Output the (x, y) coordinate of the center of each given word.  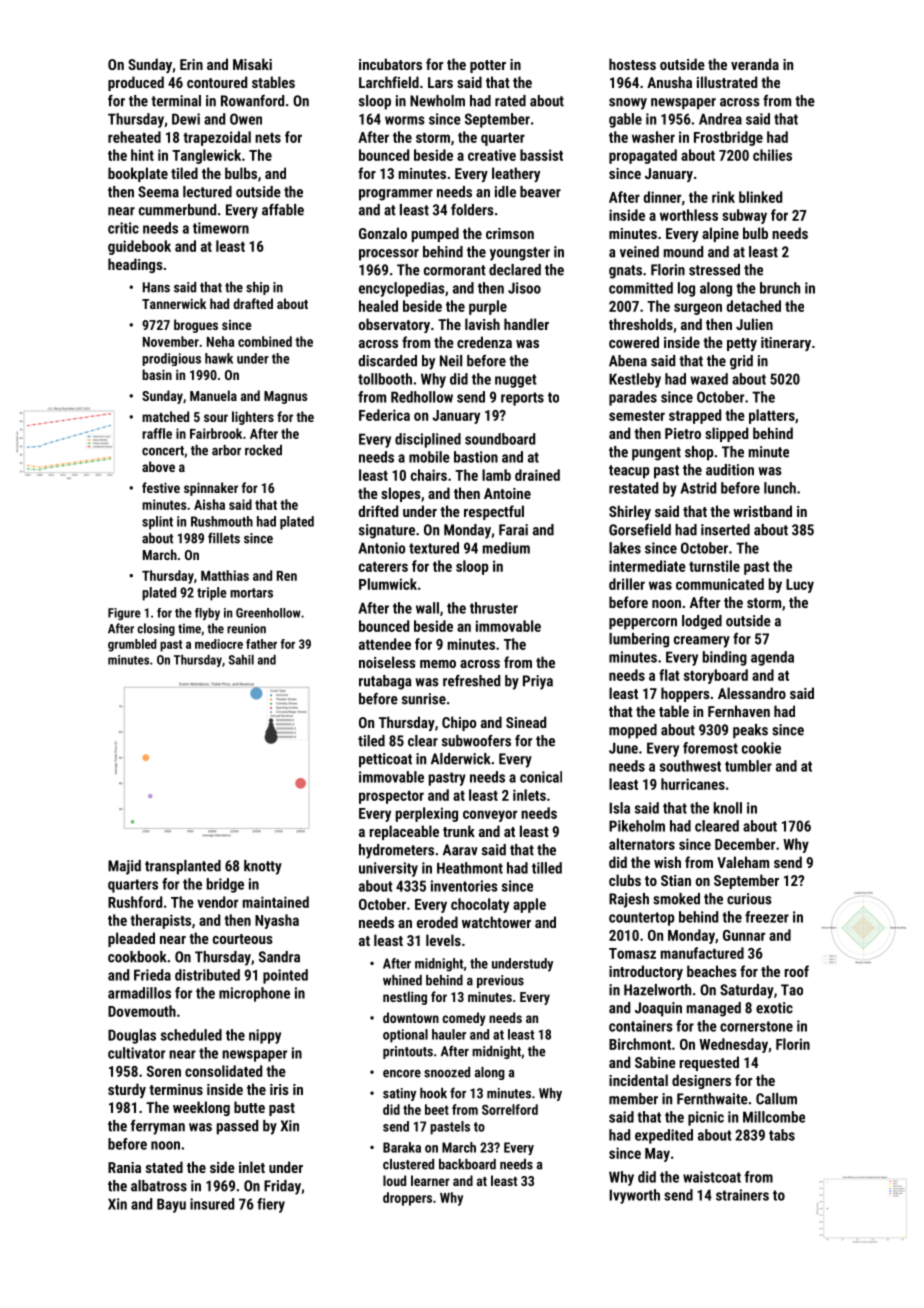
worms (405, 120)
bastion (476, 457)
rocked (263, 450)
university (388, 869)
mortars (251, 593)
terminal (176, 101)
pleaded (131, 939)
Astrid (698, 488)
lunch (780, 488)
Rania (124, 1167)
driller (627, 584)
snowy (628, 104)
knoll (728, 808)
